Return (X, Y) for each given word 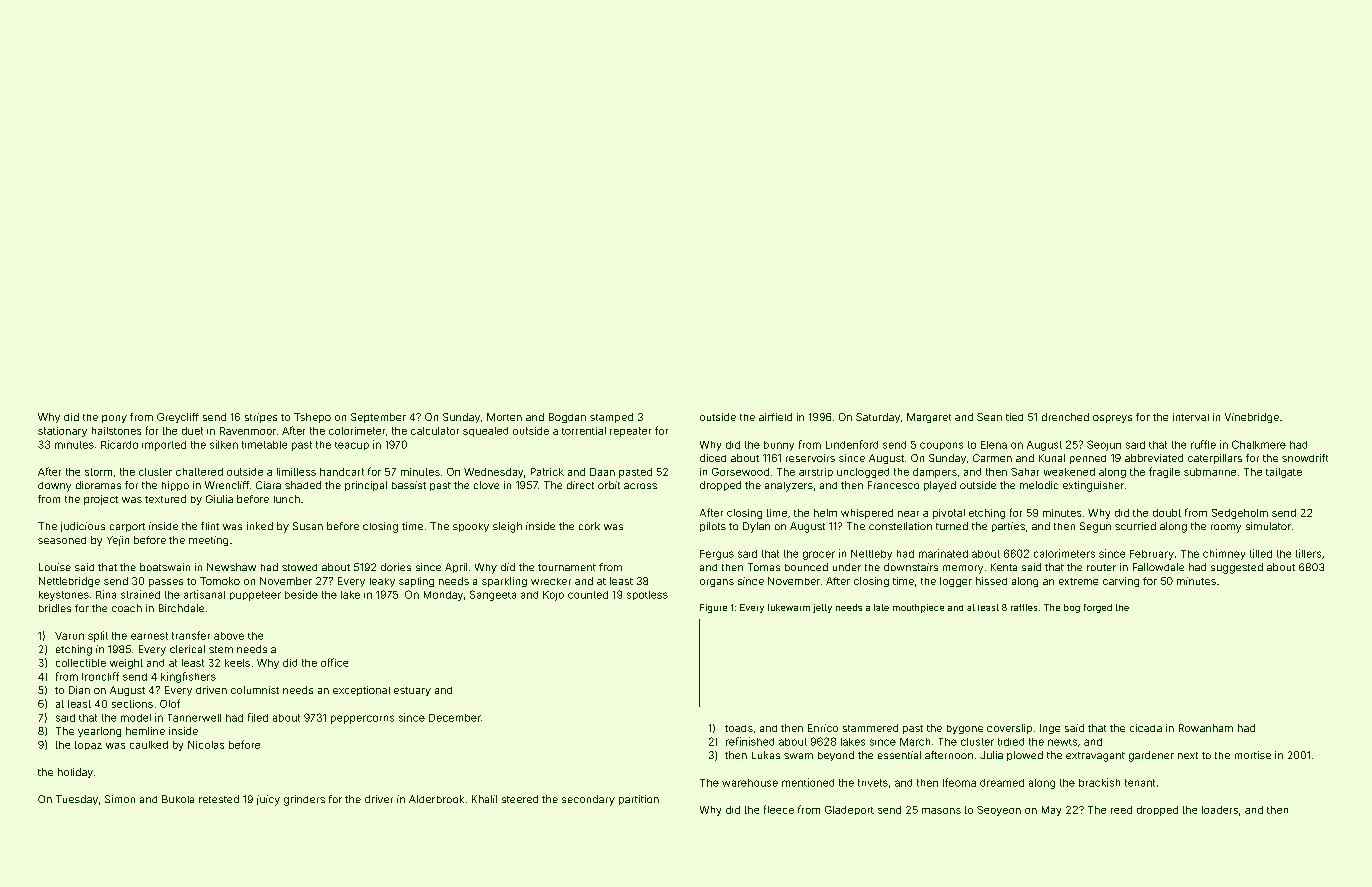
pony (114, 419)
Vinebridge (1252, 418)
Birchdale (181, 608)
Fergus (717, 555)
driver (379, 799)
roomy (1226, 528)
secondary (588, 800)
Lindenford (852, 444)
